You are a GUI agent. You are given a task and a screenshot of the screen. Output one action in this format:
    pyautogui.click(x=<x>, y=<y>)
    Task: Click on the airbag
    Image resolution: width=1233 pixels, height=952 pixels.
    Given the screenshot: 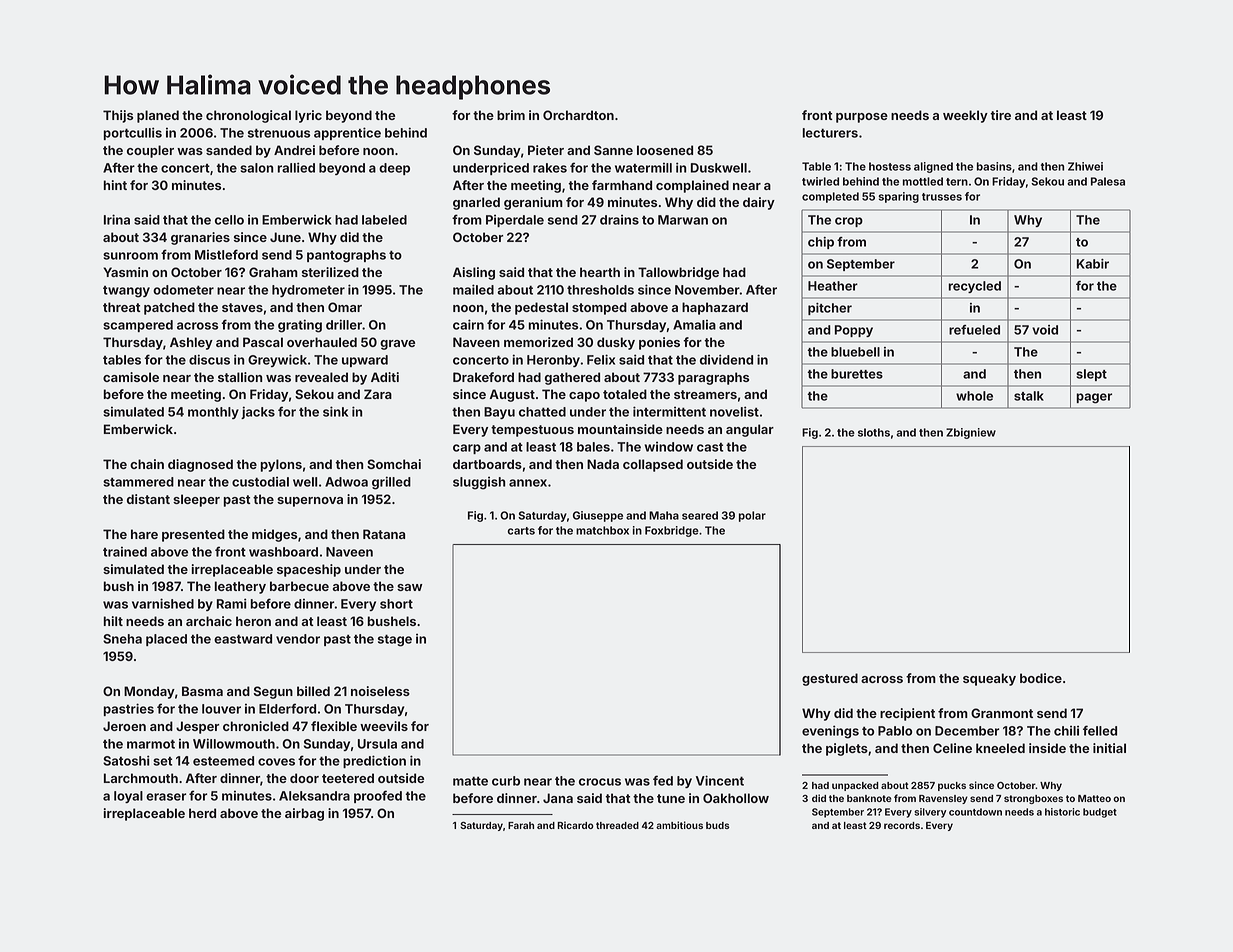 What is the action you would take?
    pyautogui.click(x=304, y=814)
